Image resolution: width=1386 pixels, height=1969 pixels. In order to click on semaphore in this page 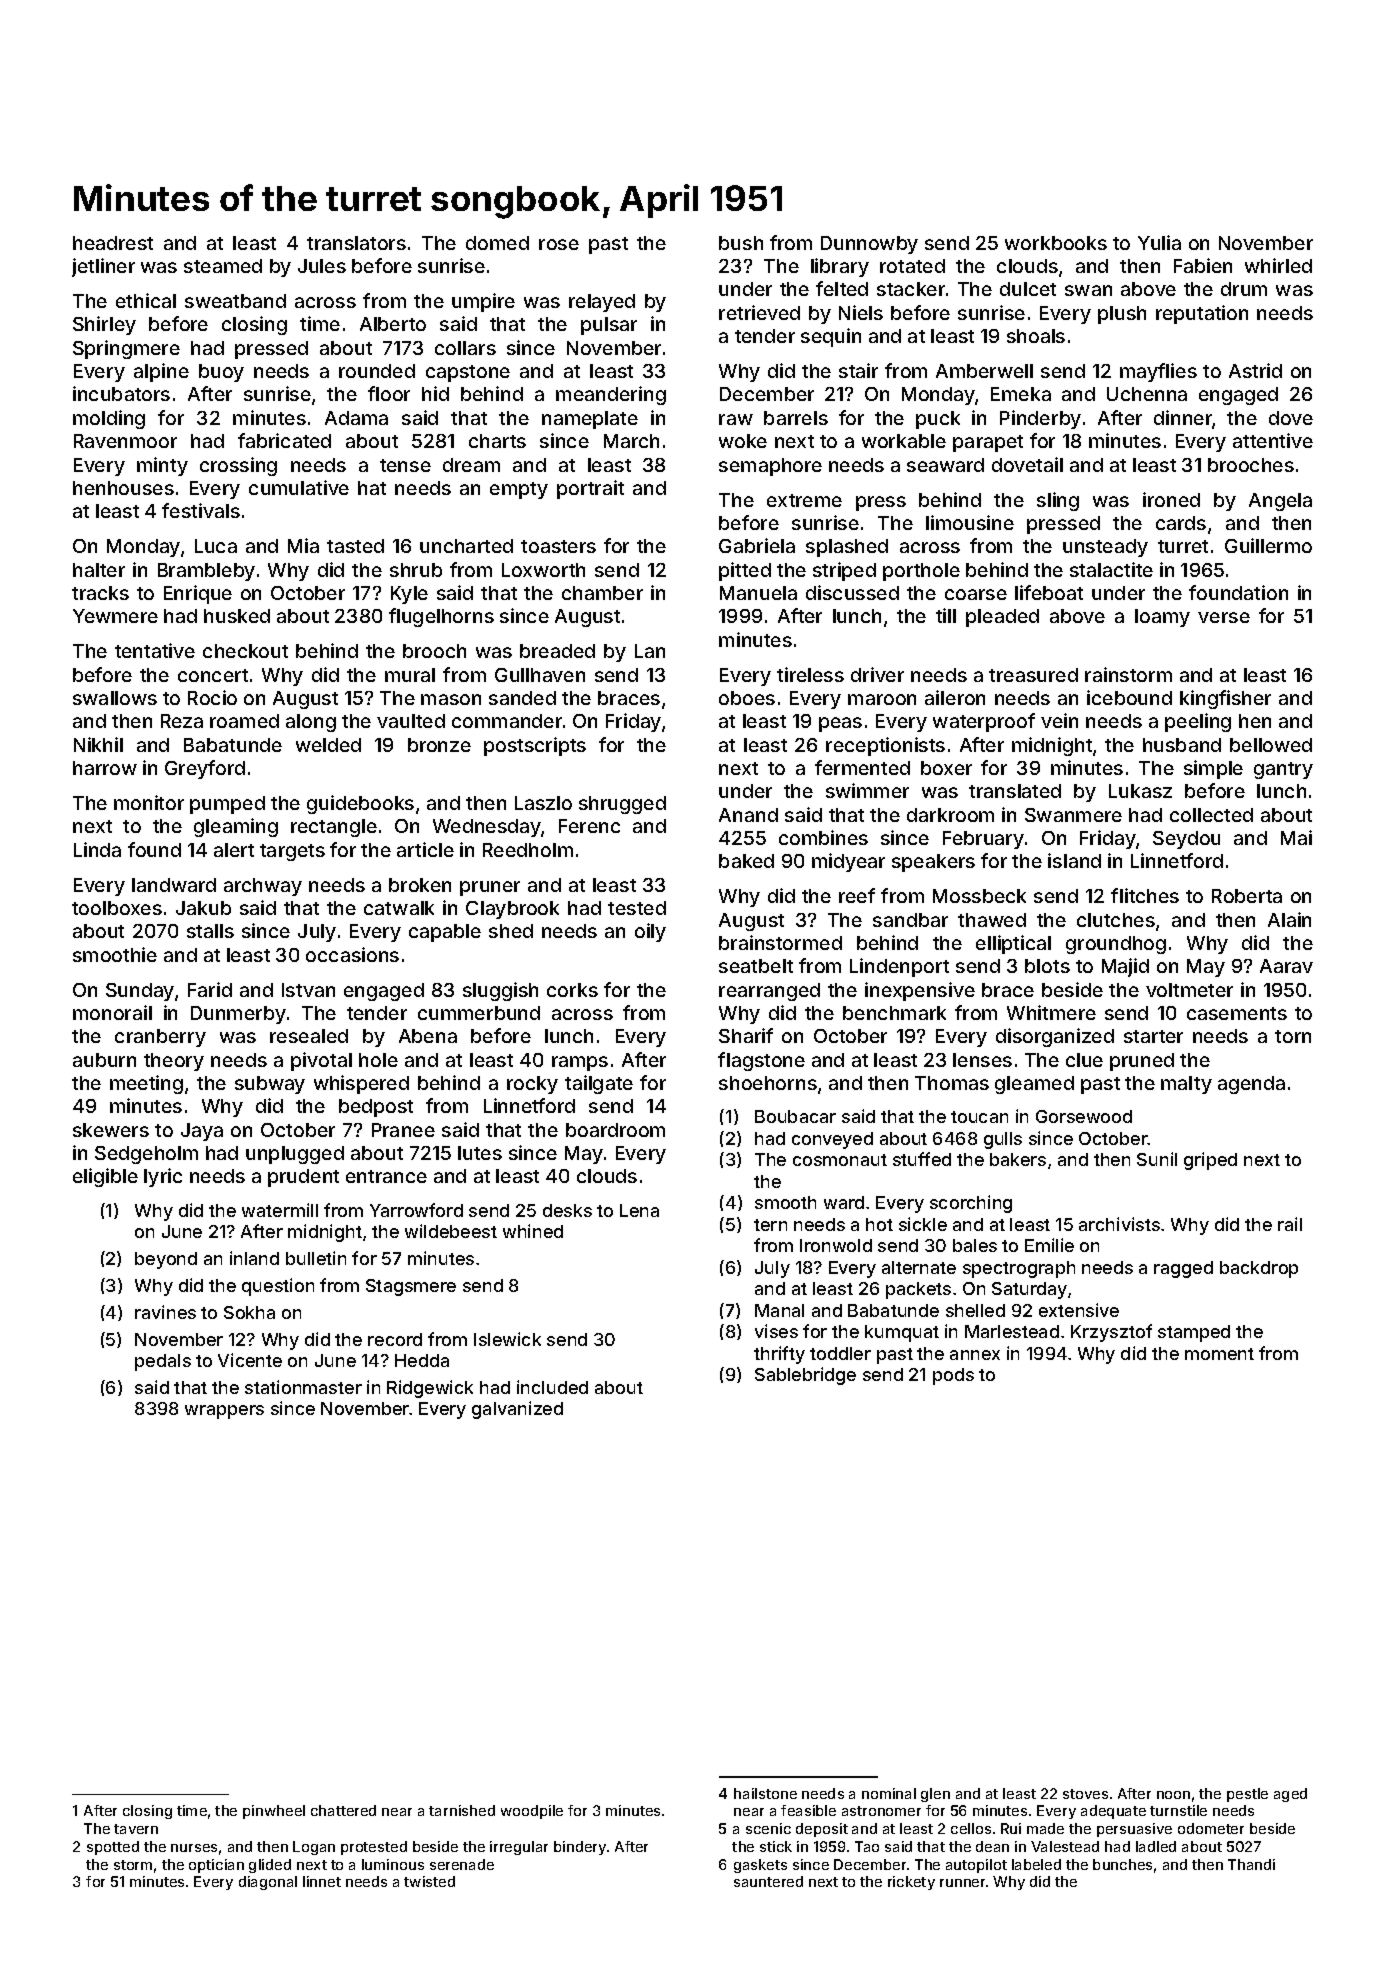, I will do `click(770, 467)`.
